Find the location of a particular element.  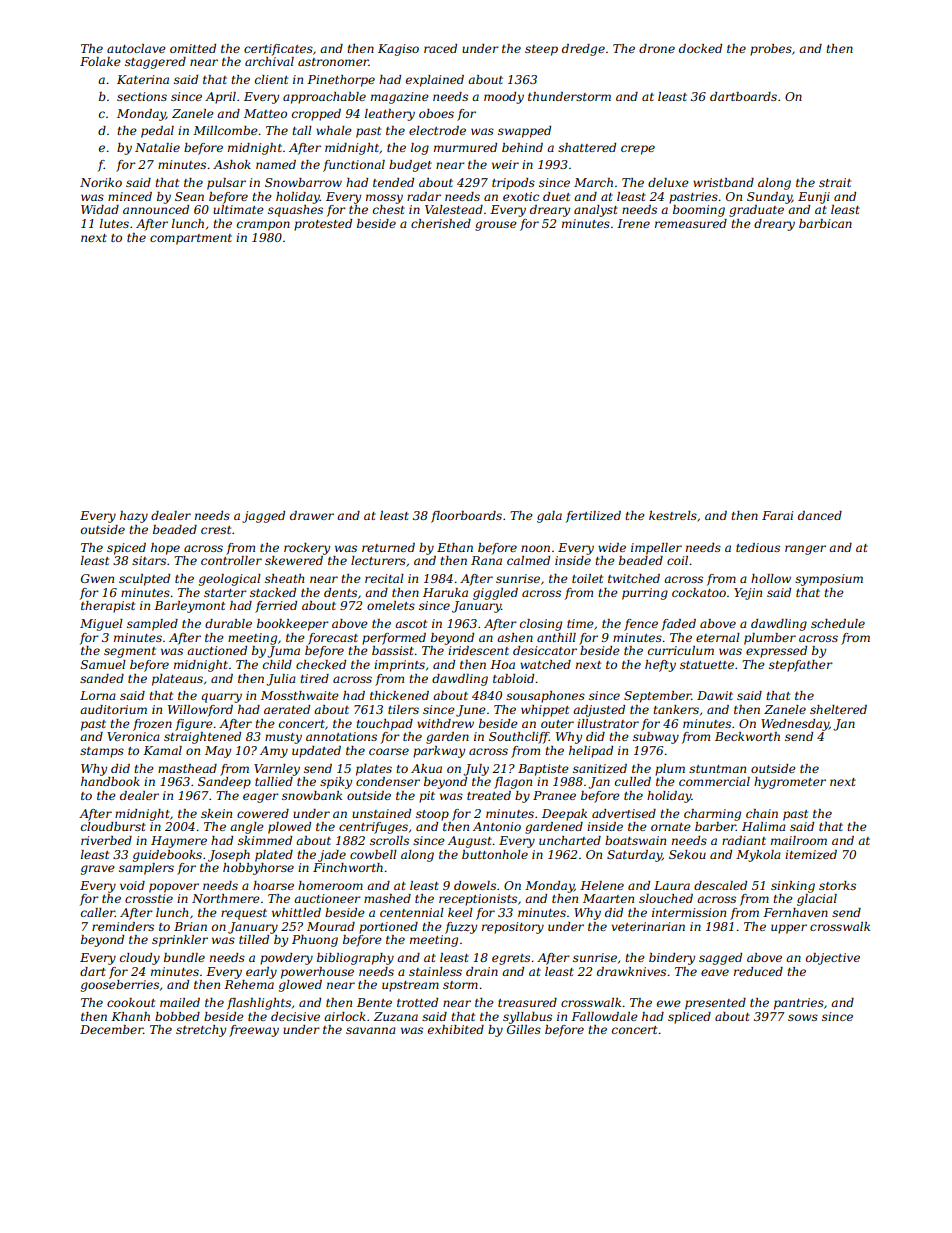

magazine is located at coordinates (400, 98).
